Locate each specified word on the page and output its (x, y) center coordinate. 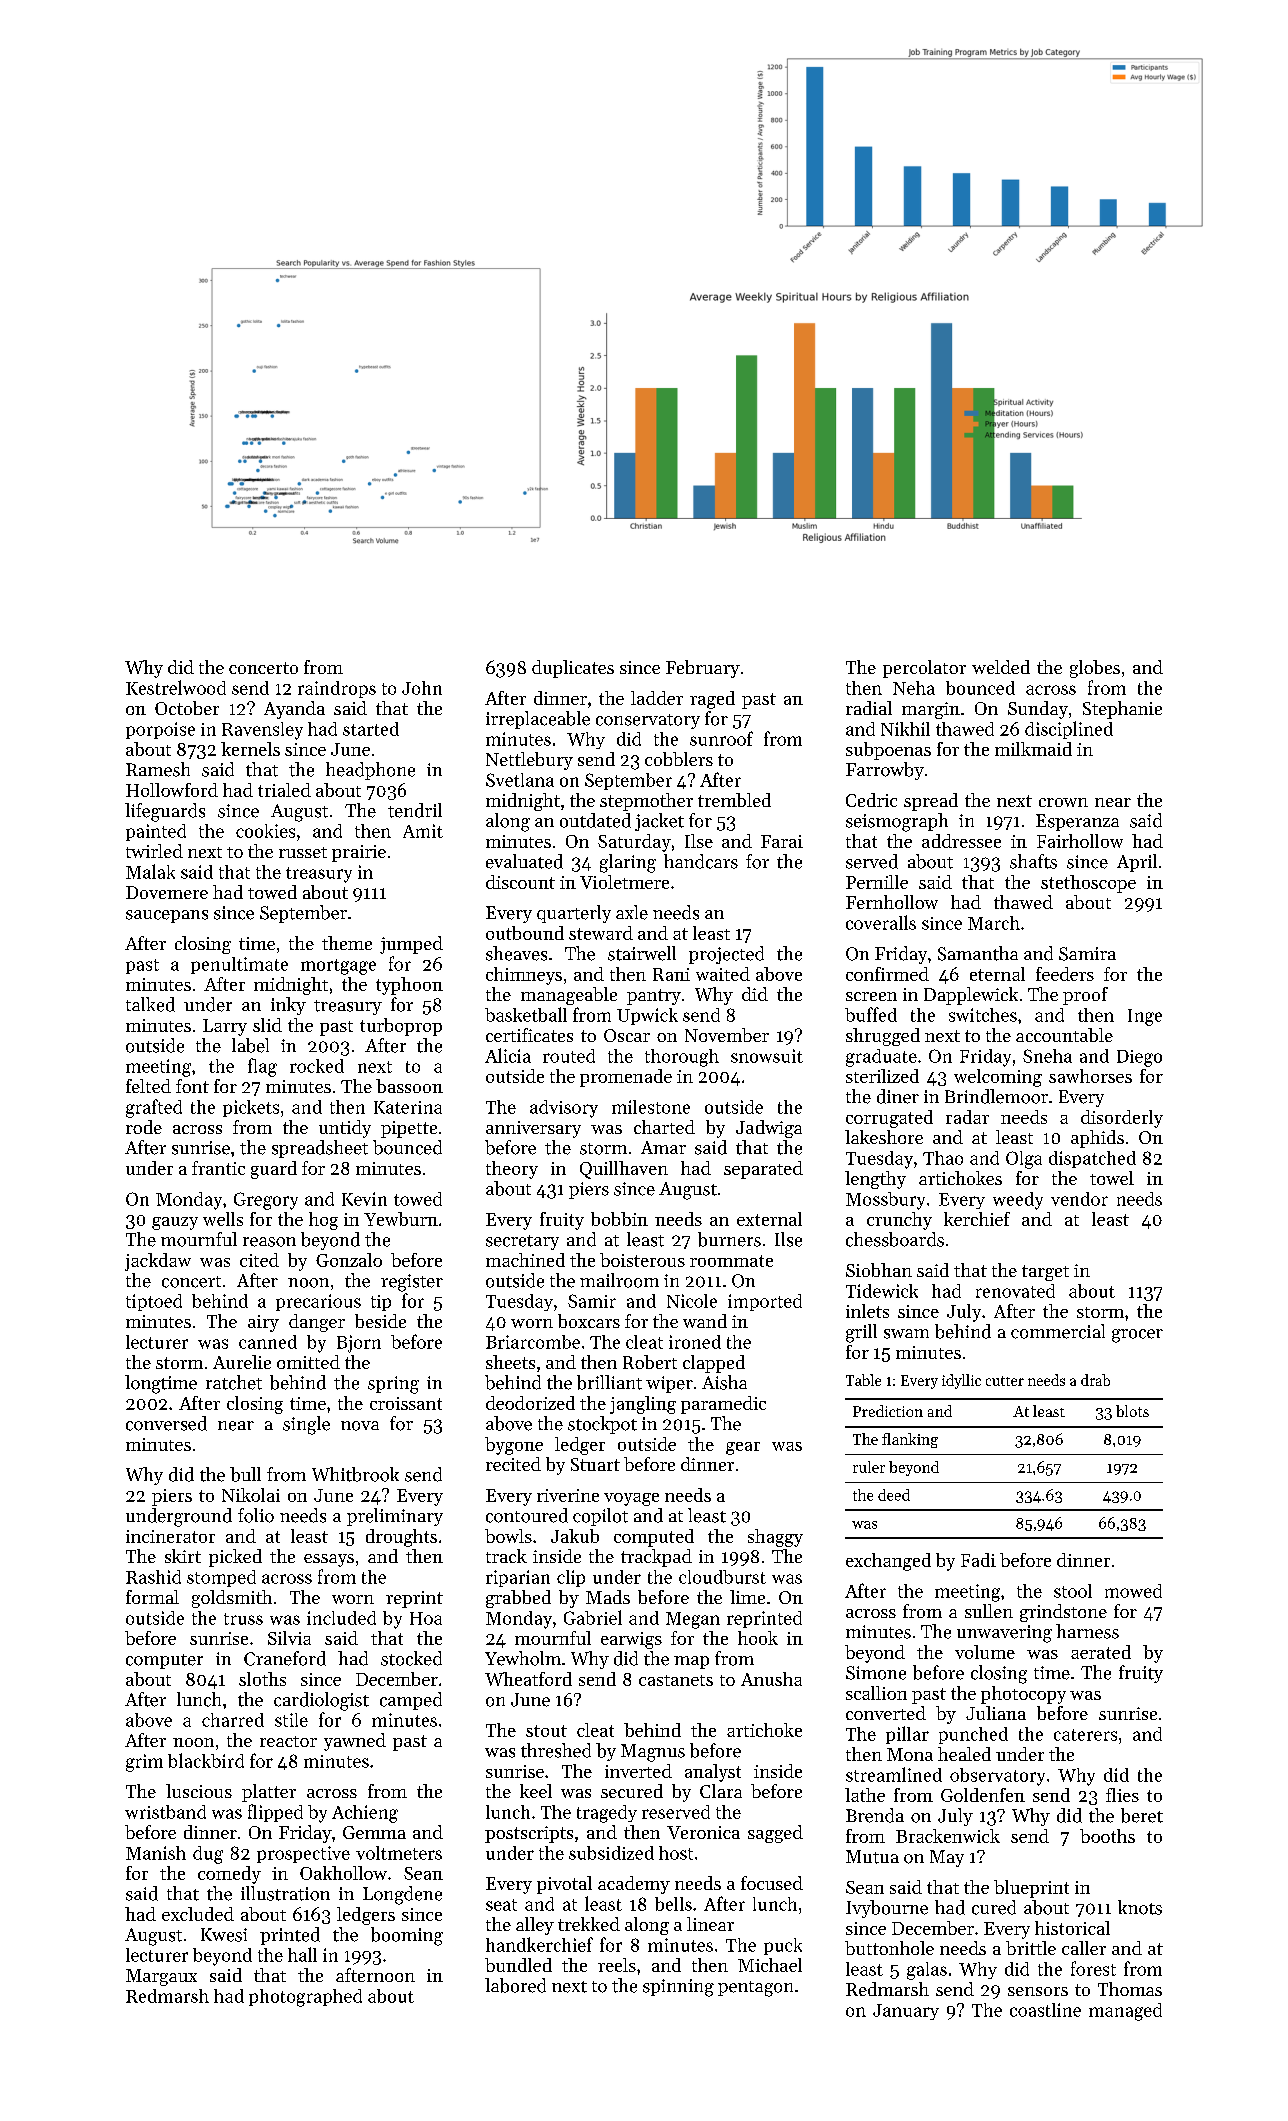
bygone (514, 1446)
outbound (525, 933)
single (306, 1425)
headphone (370, 771)
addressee (961, 841)
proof (1085, 996)
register (412, 1283)
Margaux (161, 1977)
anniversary (533, 1129)
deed (894, 1495)
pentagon (755, 1989)
